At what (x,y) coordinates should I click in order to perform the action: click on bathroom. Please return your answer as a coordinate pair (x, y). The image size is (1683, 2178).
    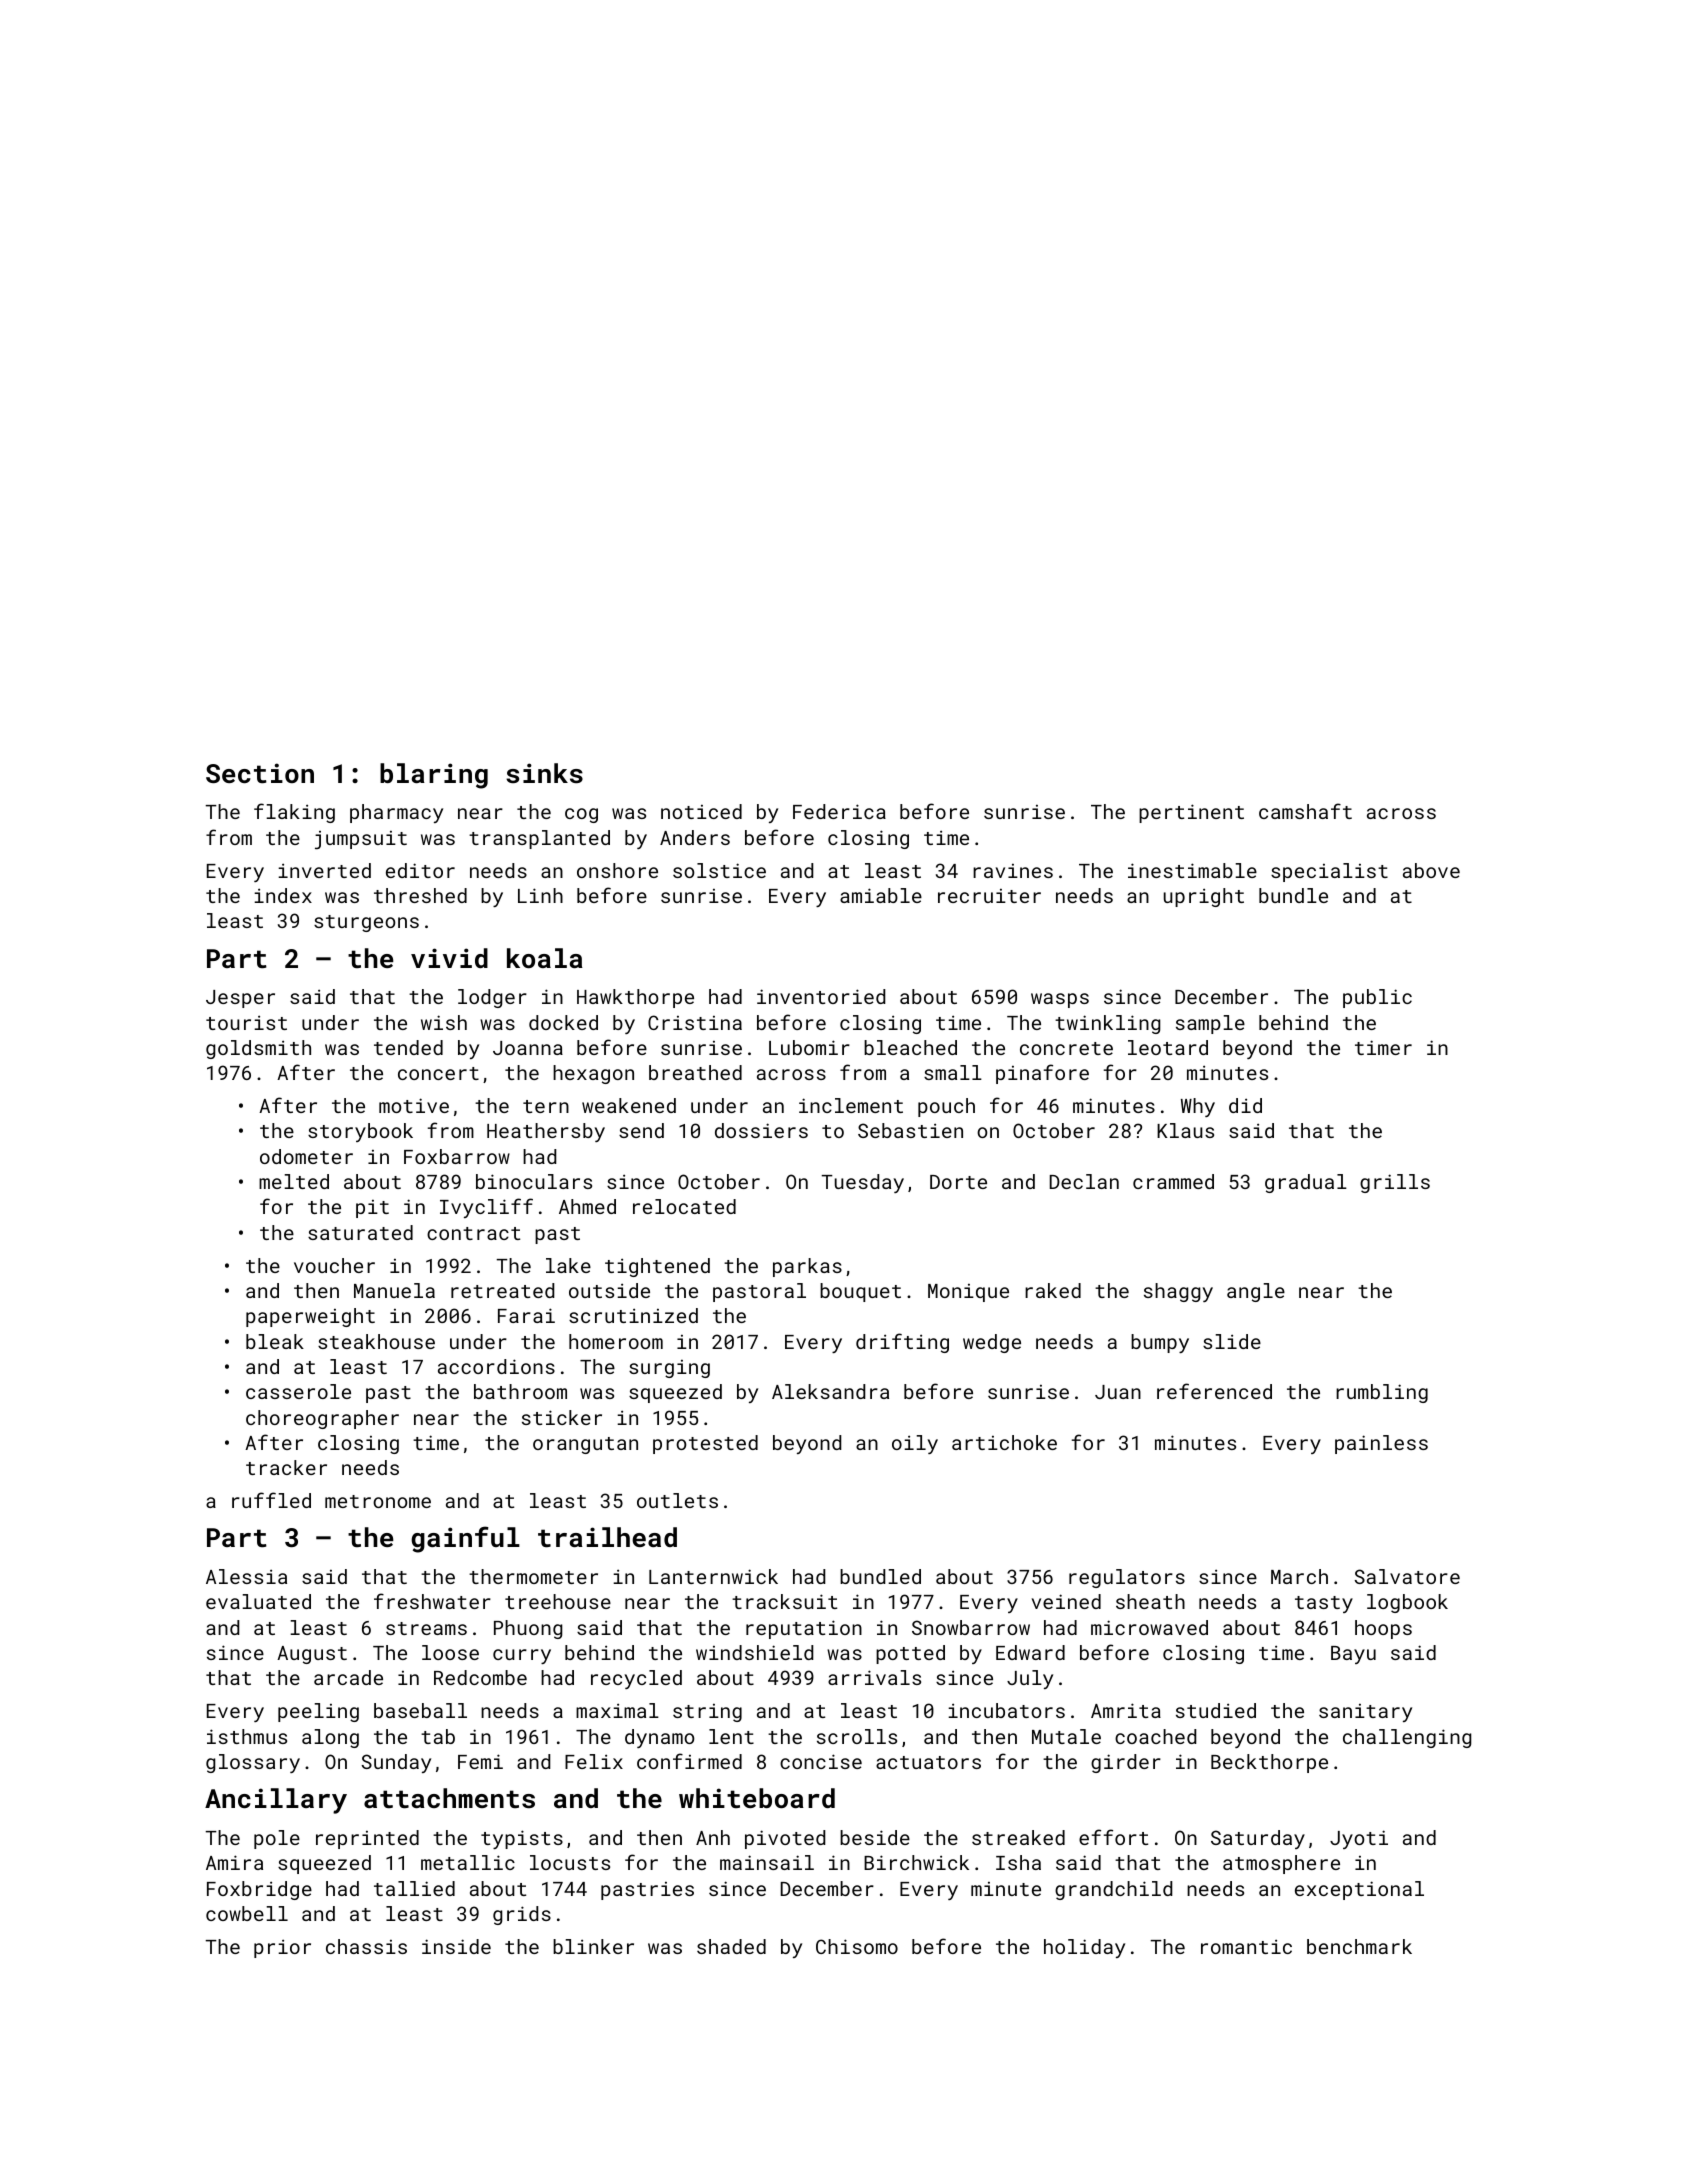
    Looking at the image, I should click on (520, 1391).
